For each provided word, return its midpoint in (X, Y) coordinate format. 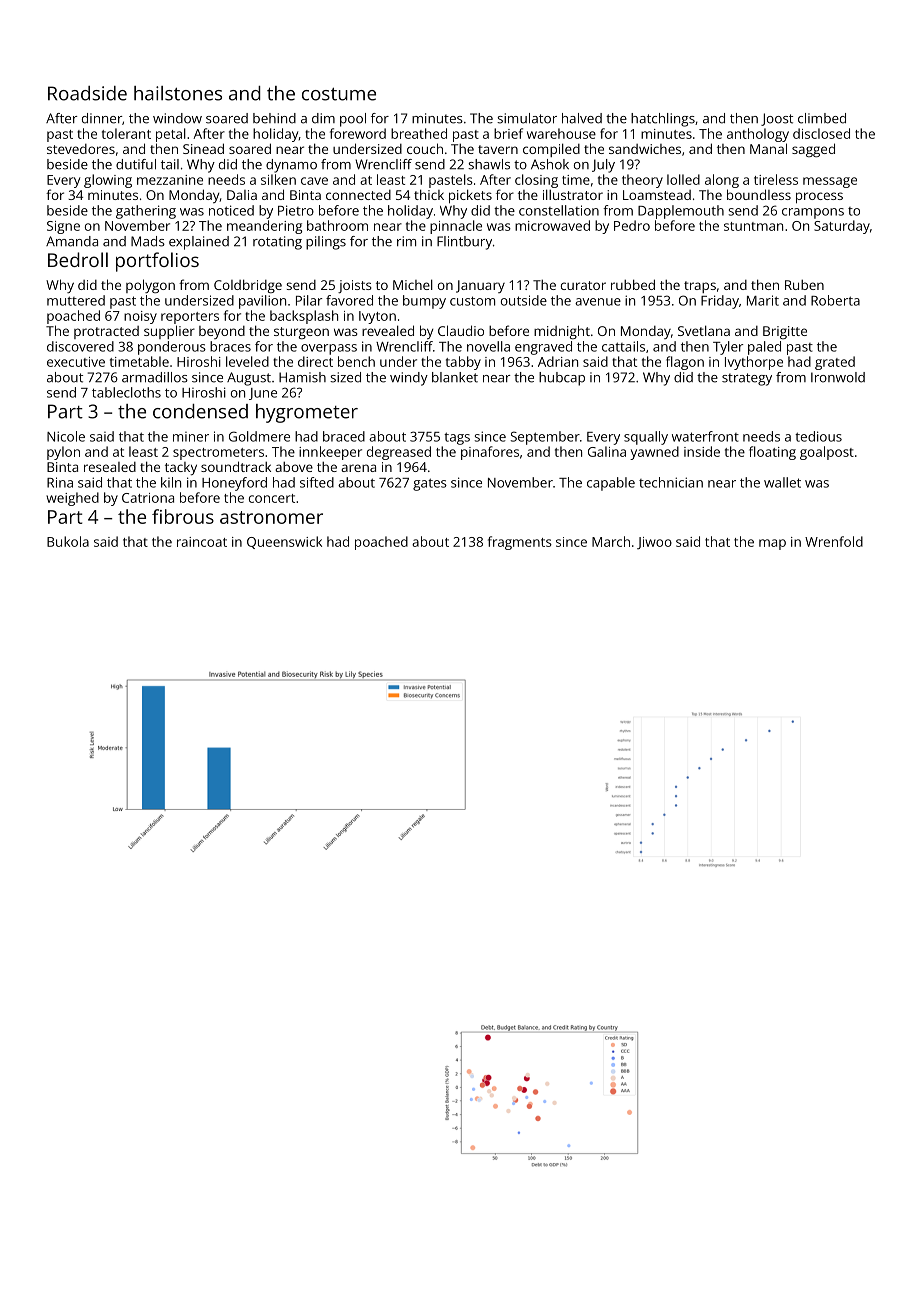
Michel (413, 284)
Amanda (72, 241)
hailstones (178, 93)
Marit (763, 300)
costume (339, 94)
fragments (520, 543)
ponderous (172, 348)
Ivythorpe (754, 363)
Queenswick (284, 542)
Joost (777, 119)
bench (356, 361)
